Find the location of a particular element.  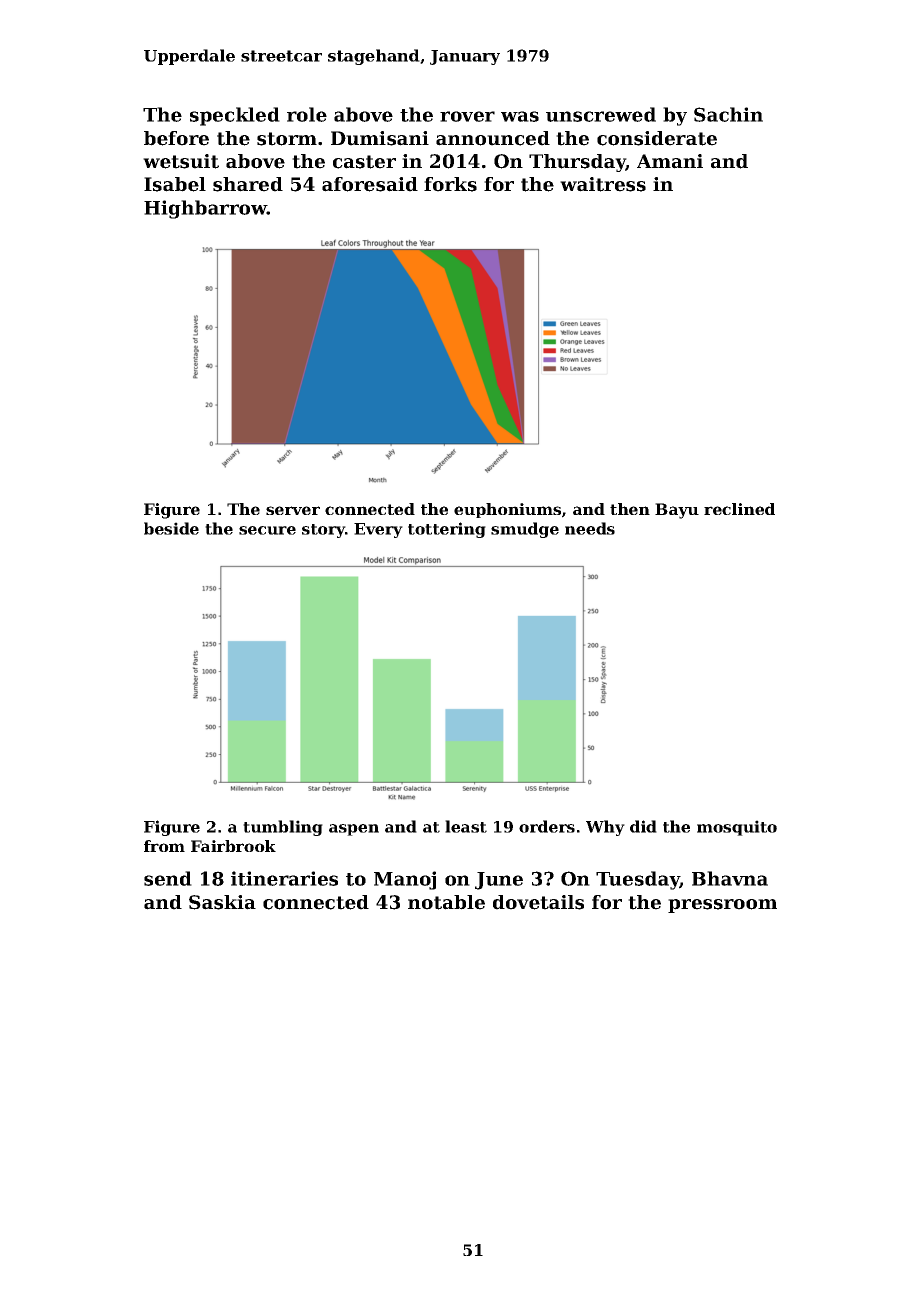

Bhavna is located at coordinates (730, 878).
